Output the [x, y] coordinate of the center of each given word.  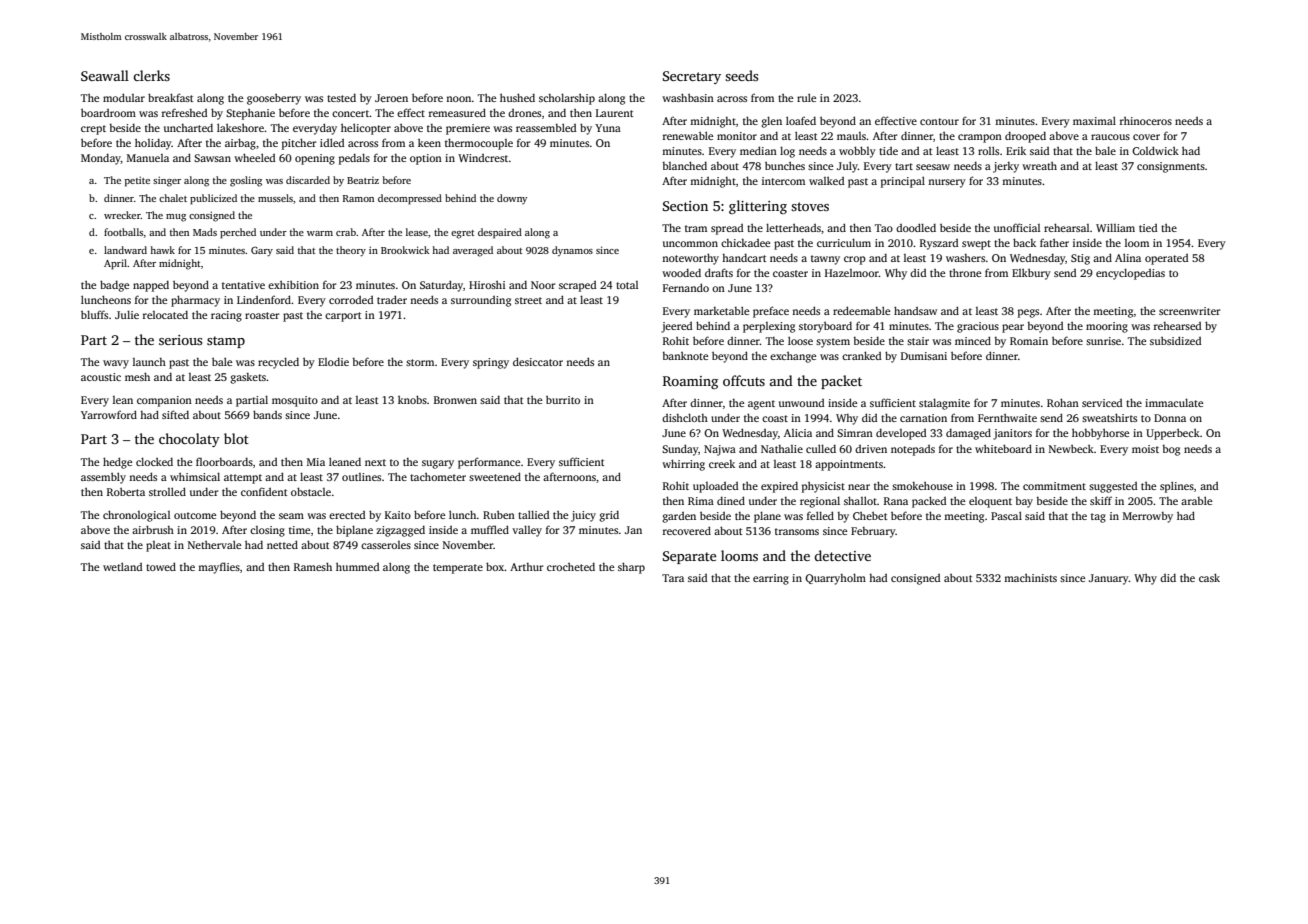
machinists [1030, 578]
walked [826, 181]
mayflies [219, 568]
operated [1166, 259]
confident [264, 491]
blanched [685, 165]
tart [904, 166]
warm [320, 233]
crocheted [571, 567]
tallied [533, 514]
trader [392, 299]
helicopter [366, 129]
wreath [1039, 166]
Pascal [1006, 515]
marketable [721, 310]
